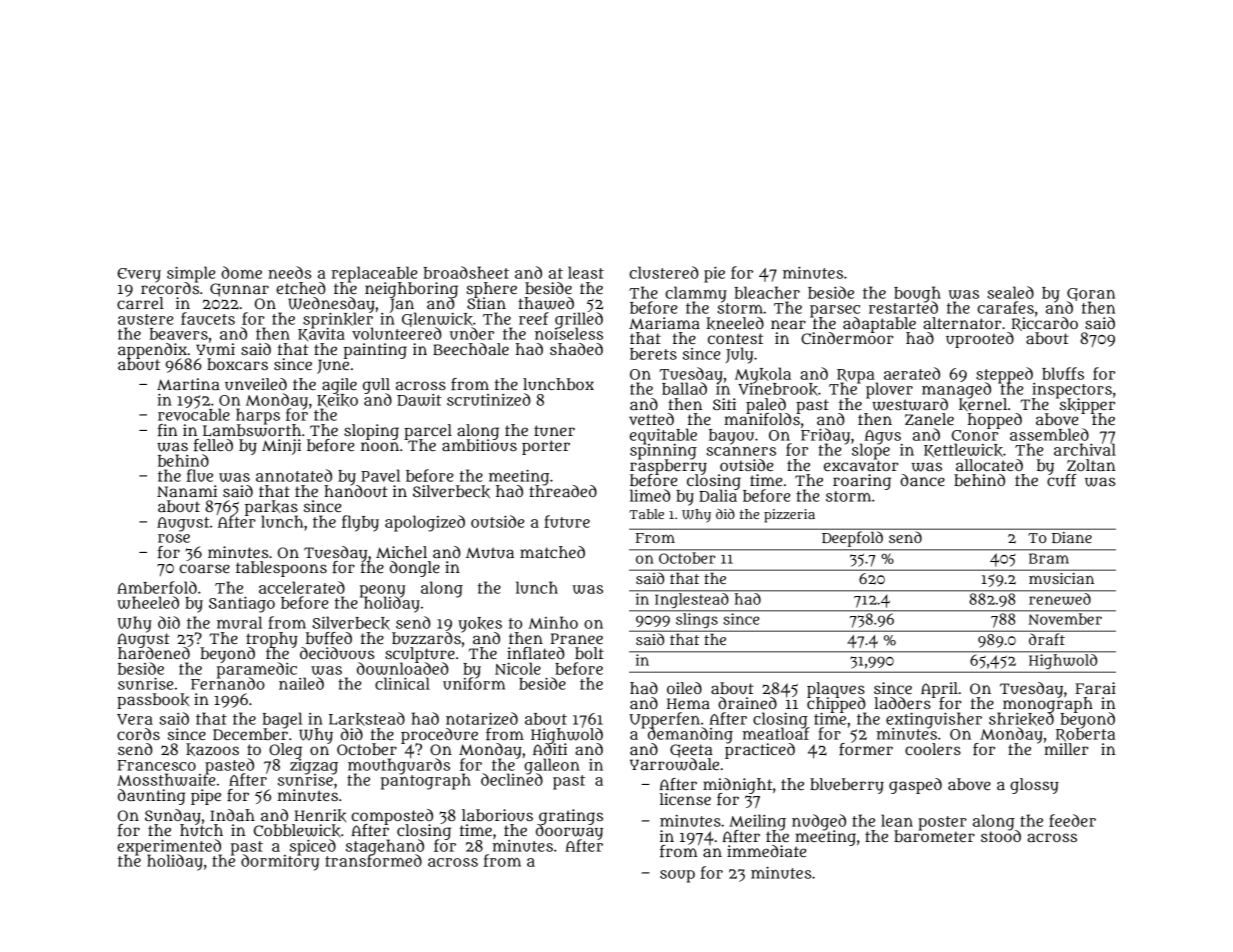  I want to click on austere, so click(145, 319).
